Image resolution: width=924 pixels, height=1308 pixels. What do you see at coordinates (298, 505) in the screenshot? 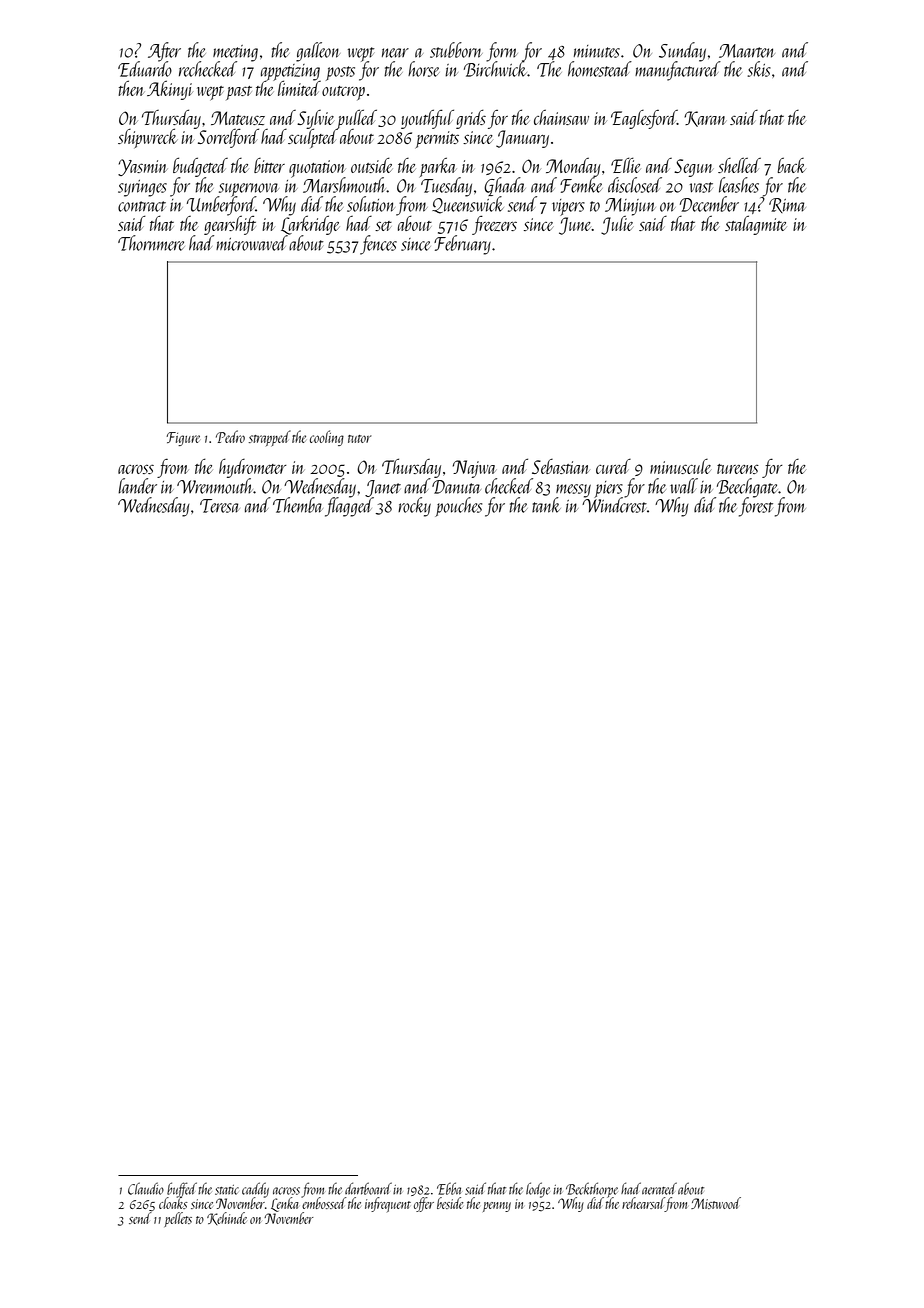
I see `Themba` at bounding box center [298, 505].
